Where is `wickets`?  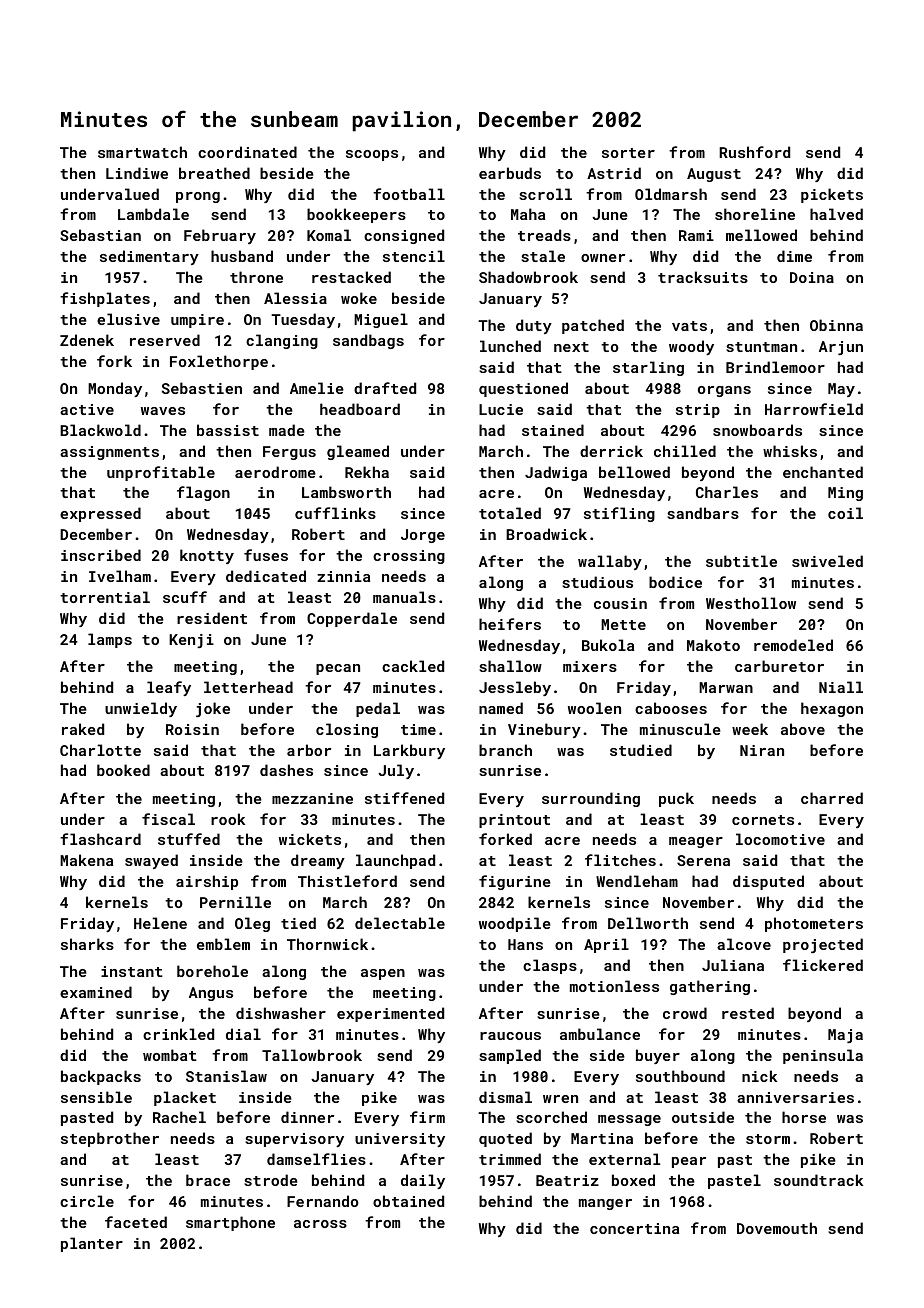 wickets is located at coordinates (310, 839).
